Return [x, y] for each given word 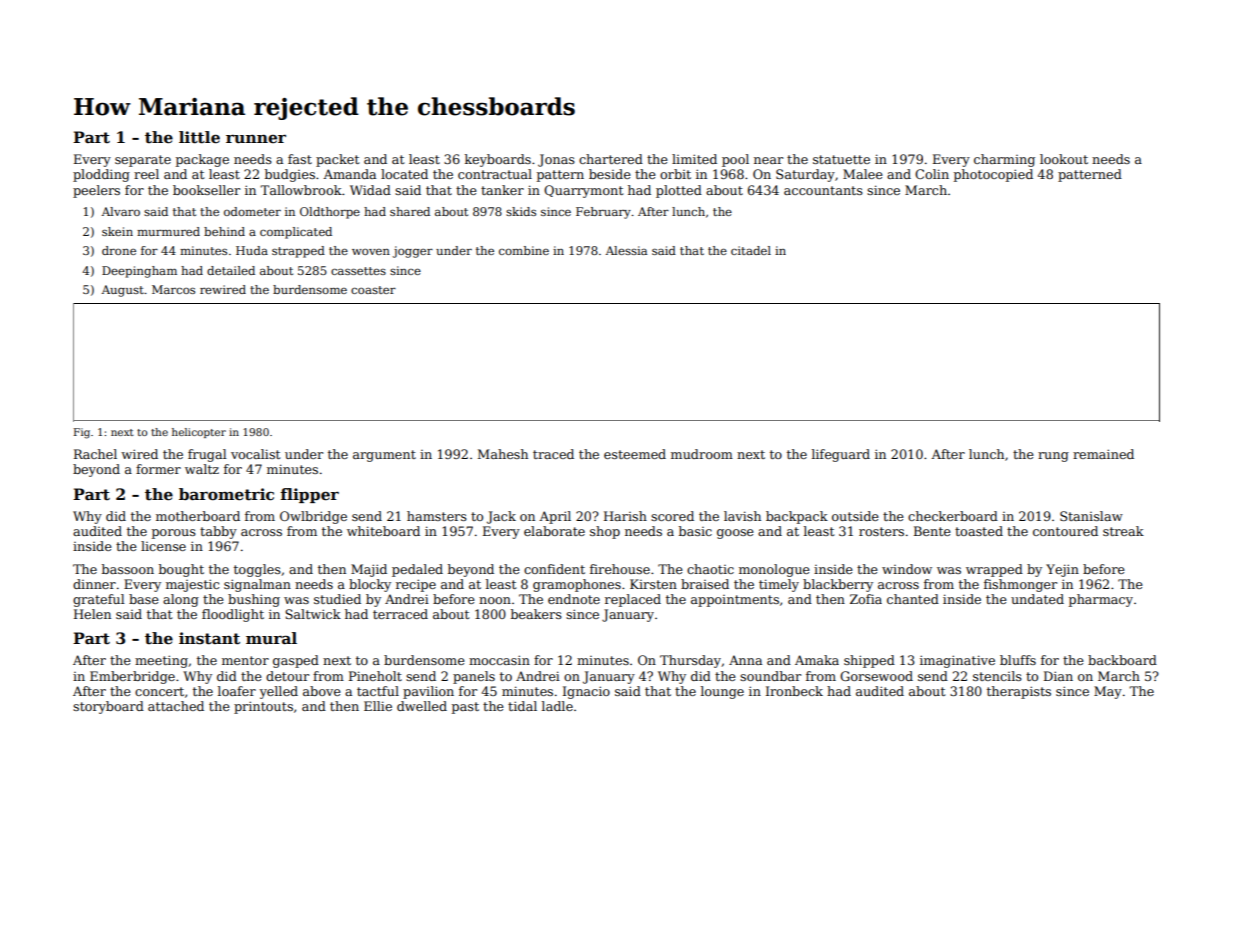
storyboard [108, 707]
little [199, 137]
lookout [1064, 159]
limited [694, 159]
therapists [1019, 692]
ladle [557, 706]
